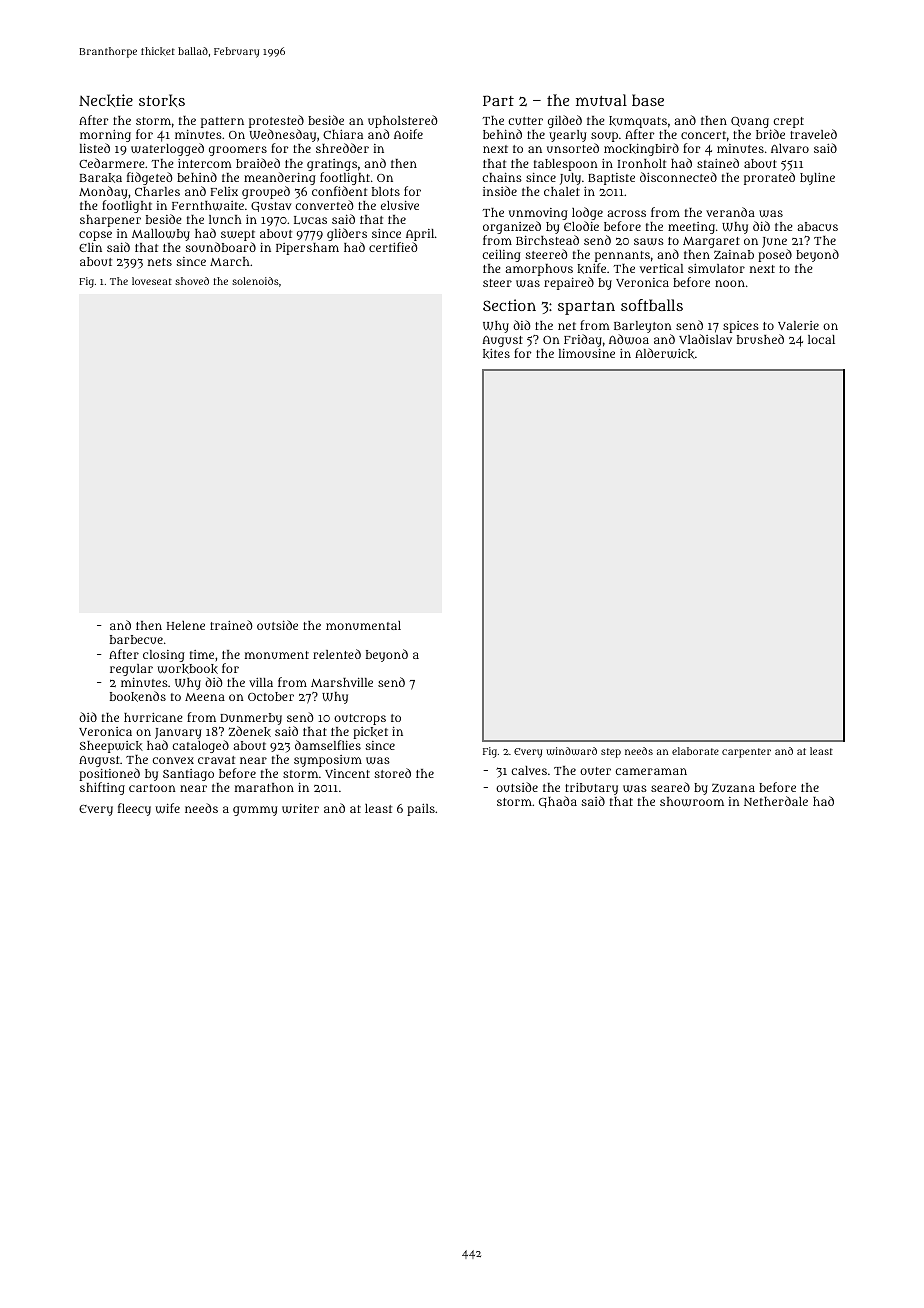  What do you see at coordinates (421, 810) in the page?
I see `pails` at bounding box center [421, 810].
